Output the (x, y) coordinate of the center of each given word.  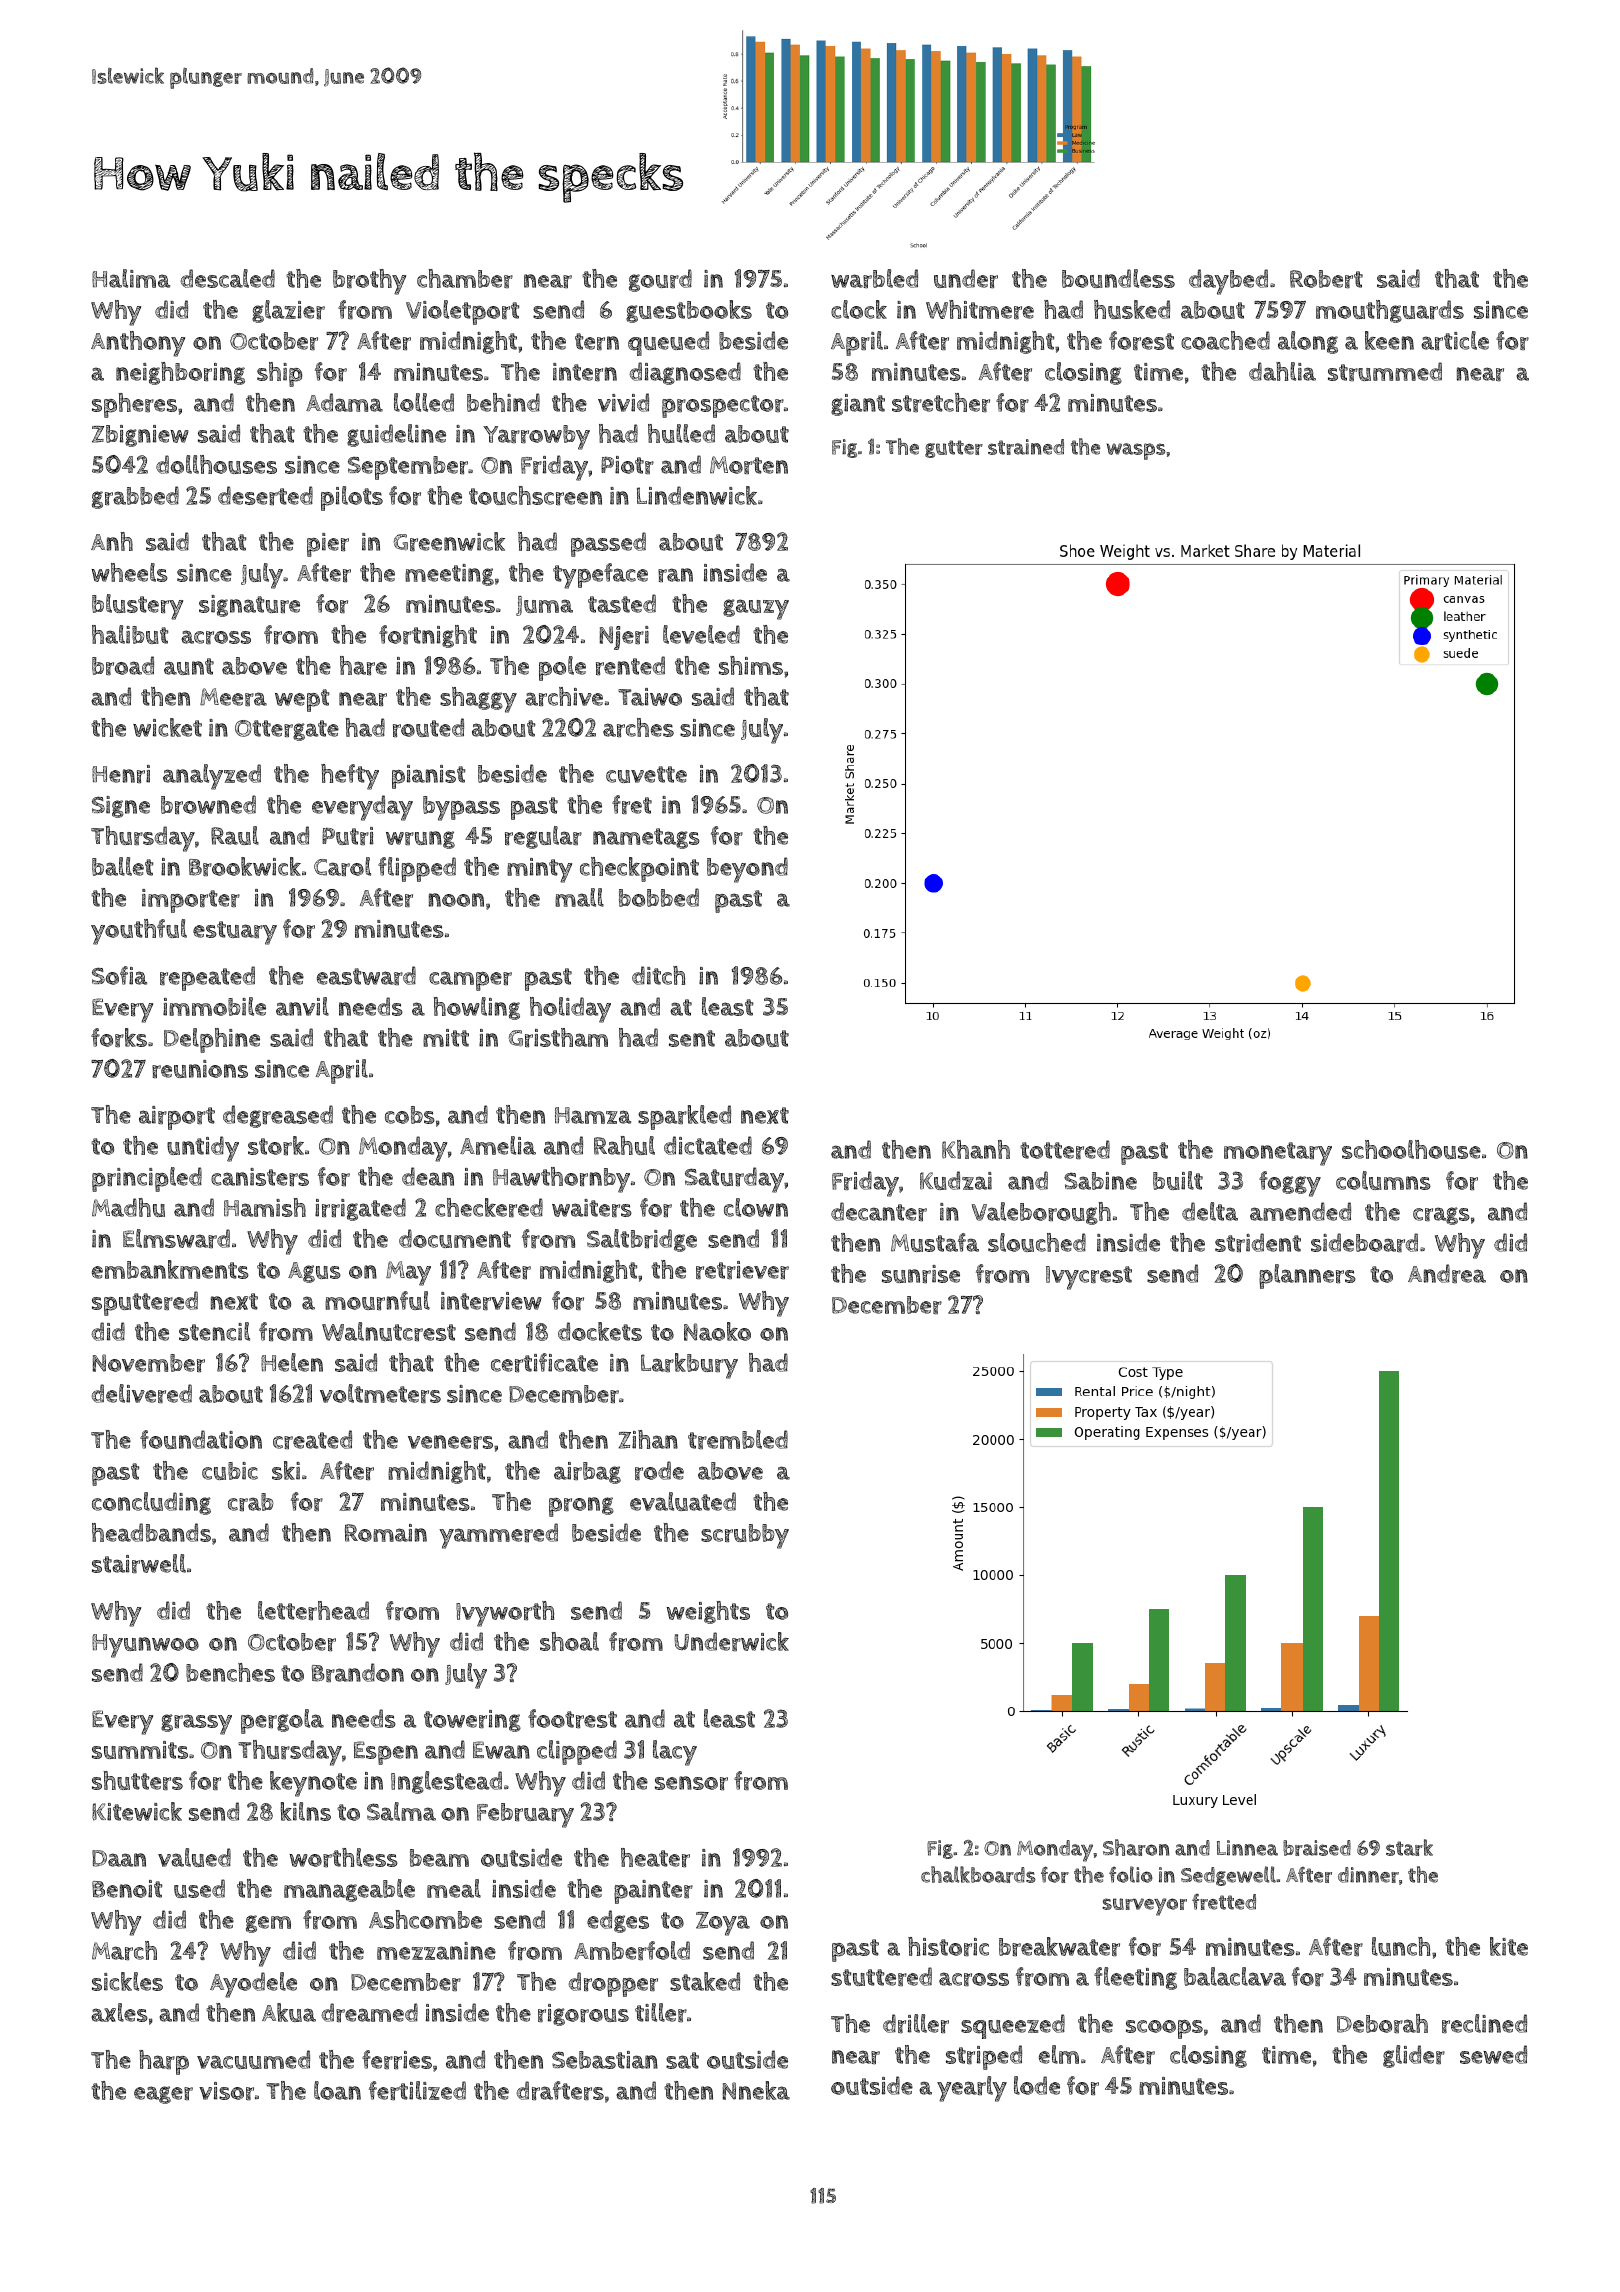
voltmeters (380, 1393)
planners (1307, 1276)
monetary (1278, 1154)
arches (638, 727)
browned (208, 804)
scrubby (745, 1536)
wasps (1136, 451)
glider (1414, 2056)
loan (337, 2090)
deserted (265, 495)
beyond (747, 870)
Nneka (756, 2090)
